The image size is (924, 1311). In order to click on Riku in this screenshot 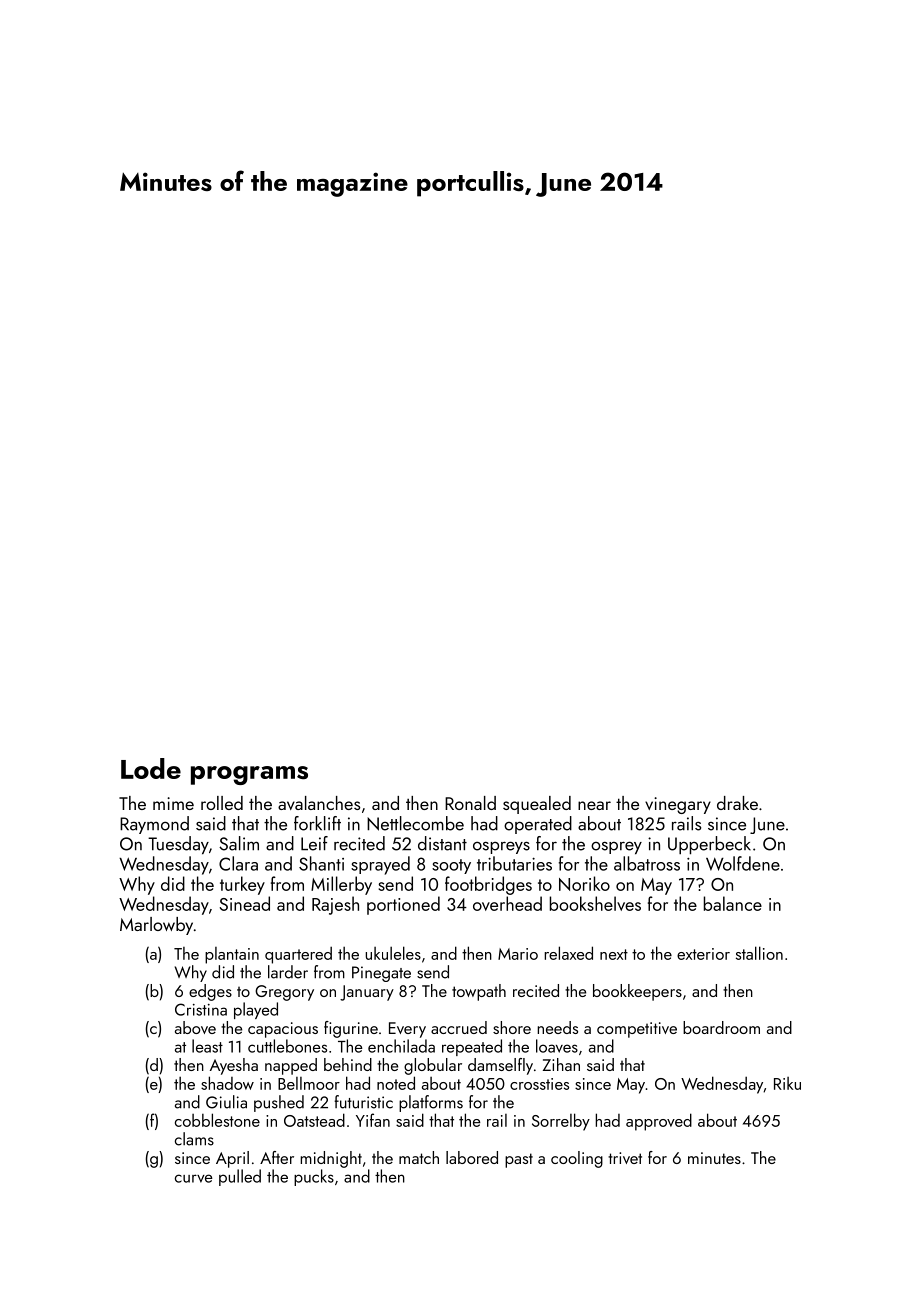, I will do `click(787, 1083)`.
